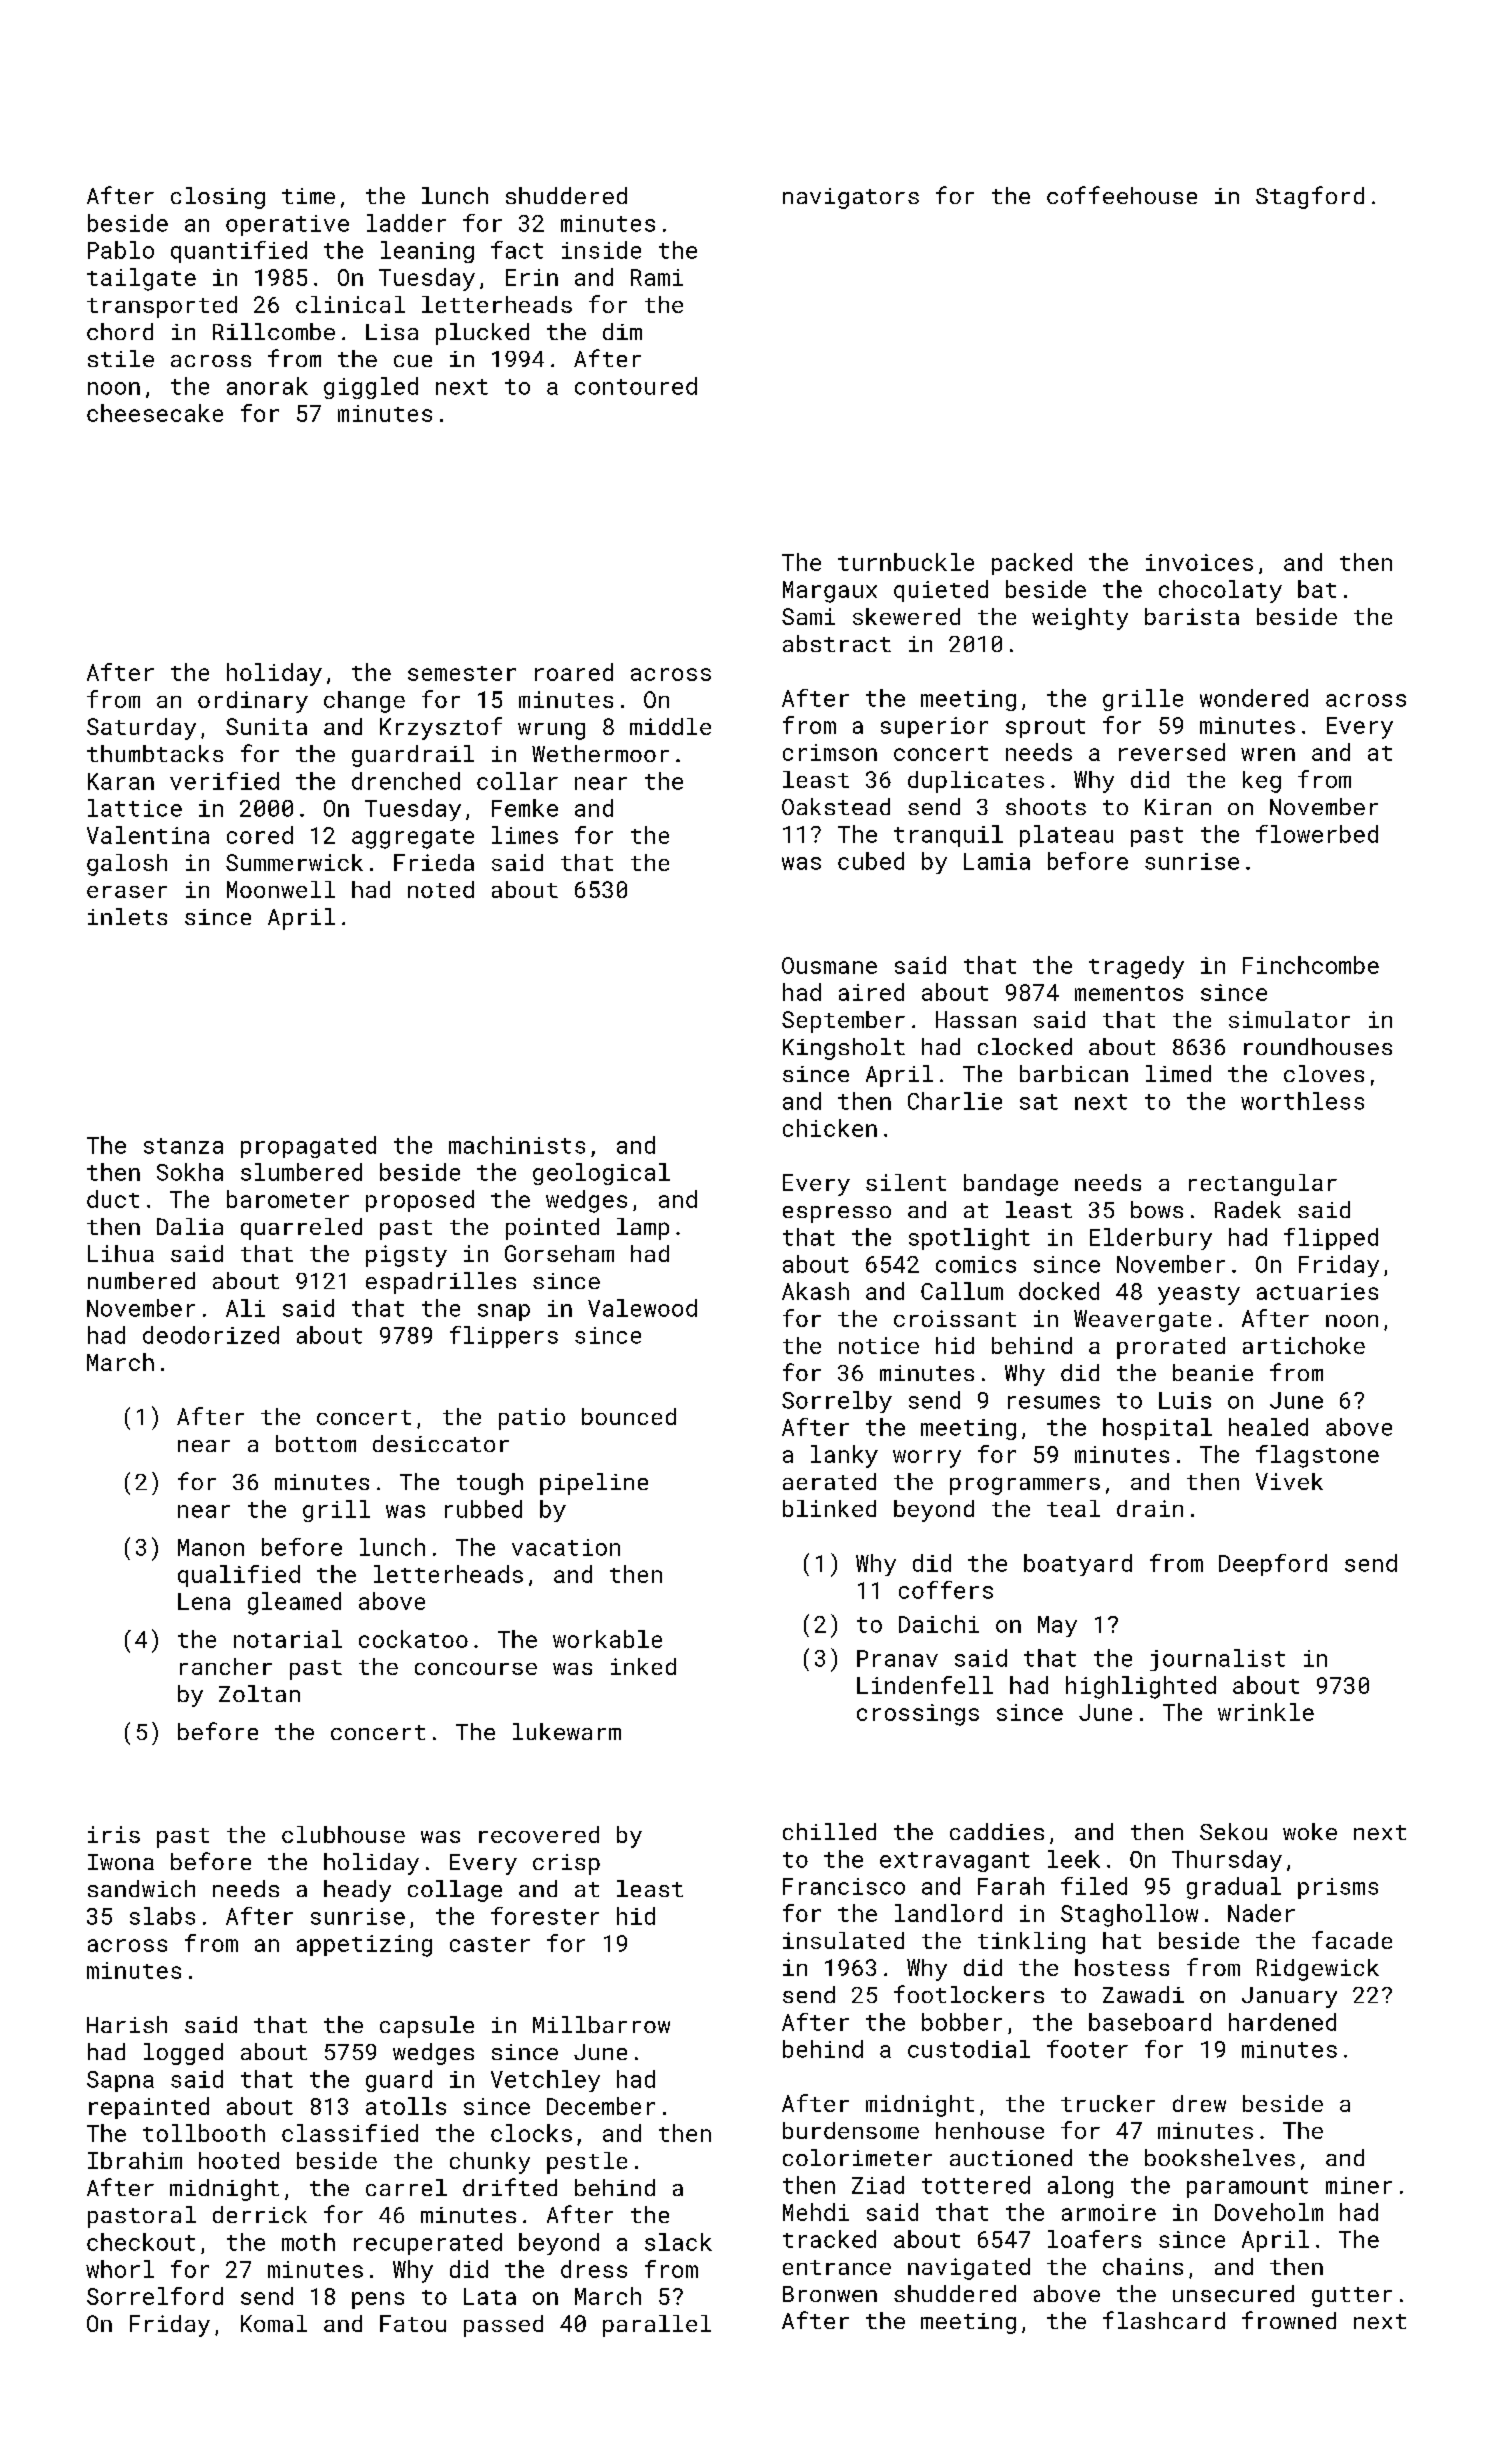 The image size is (1496, 2464). What do you see at coordinates (816, 2212) in the image?
I see `Mehdi` at bounding box center [816, 2212].
